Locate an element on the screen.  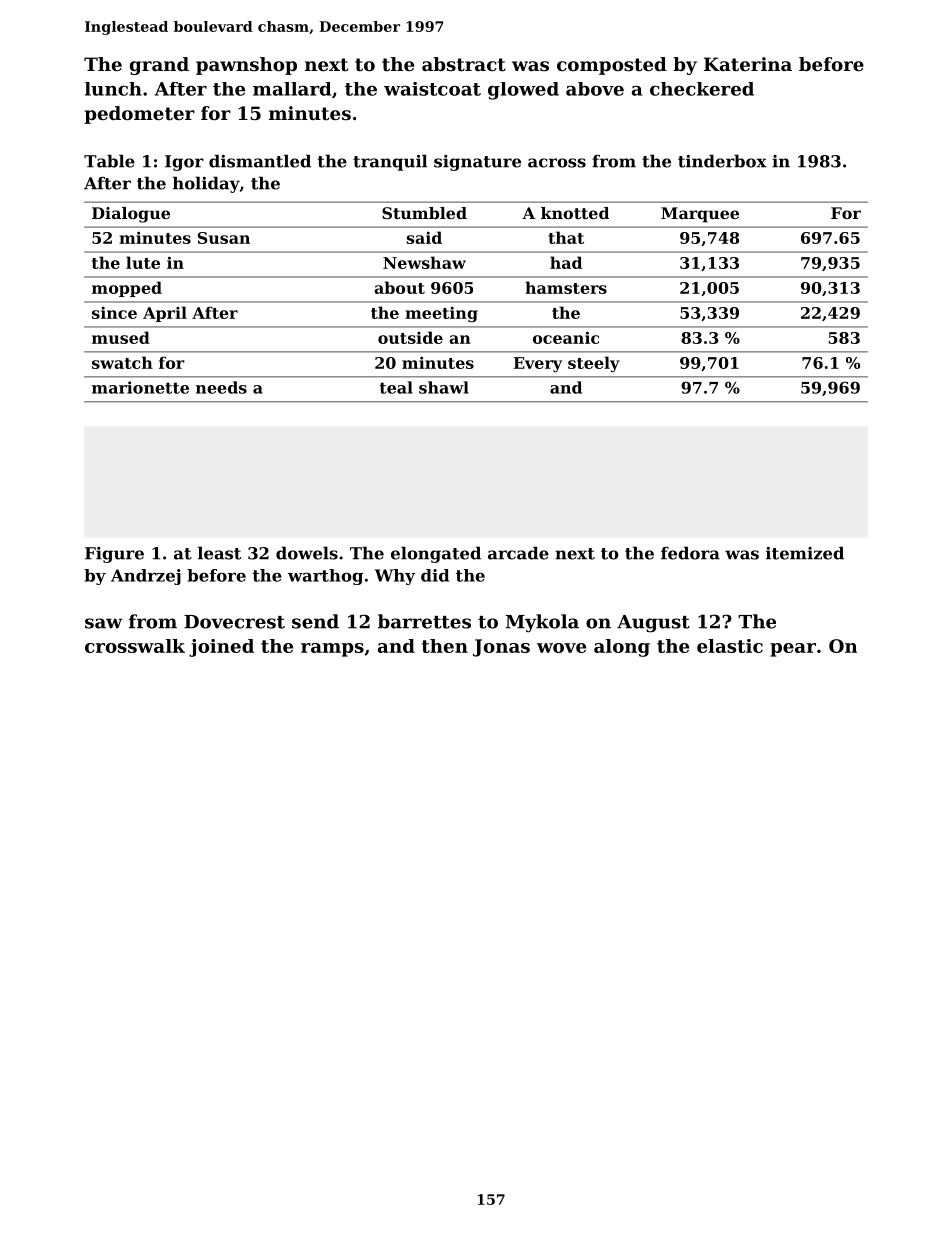
Dovecrest is located at coordinates (234, 622).
